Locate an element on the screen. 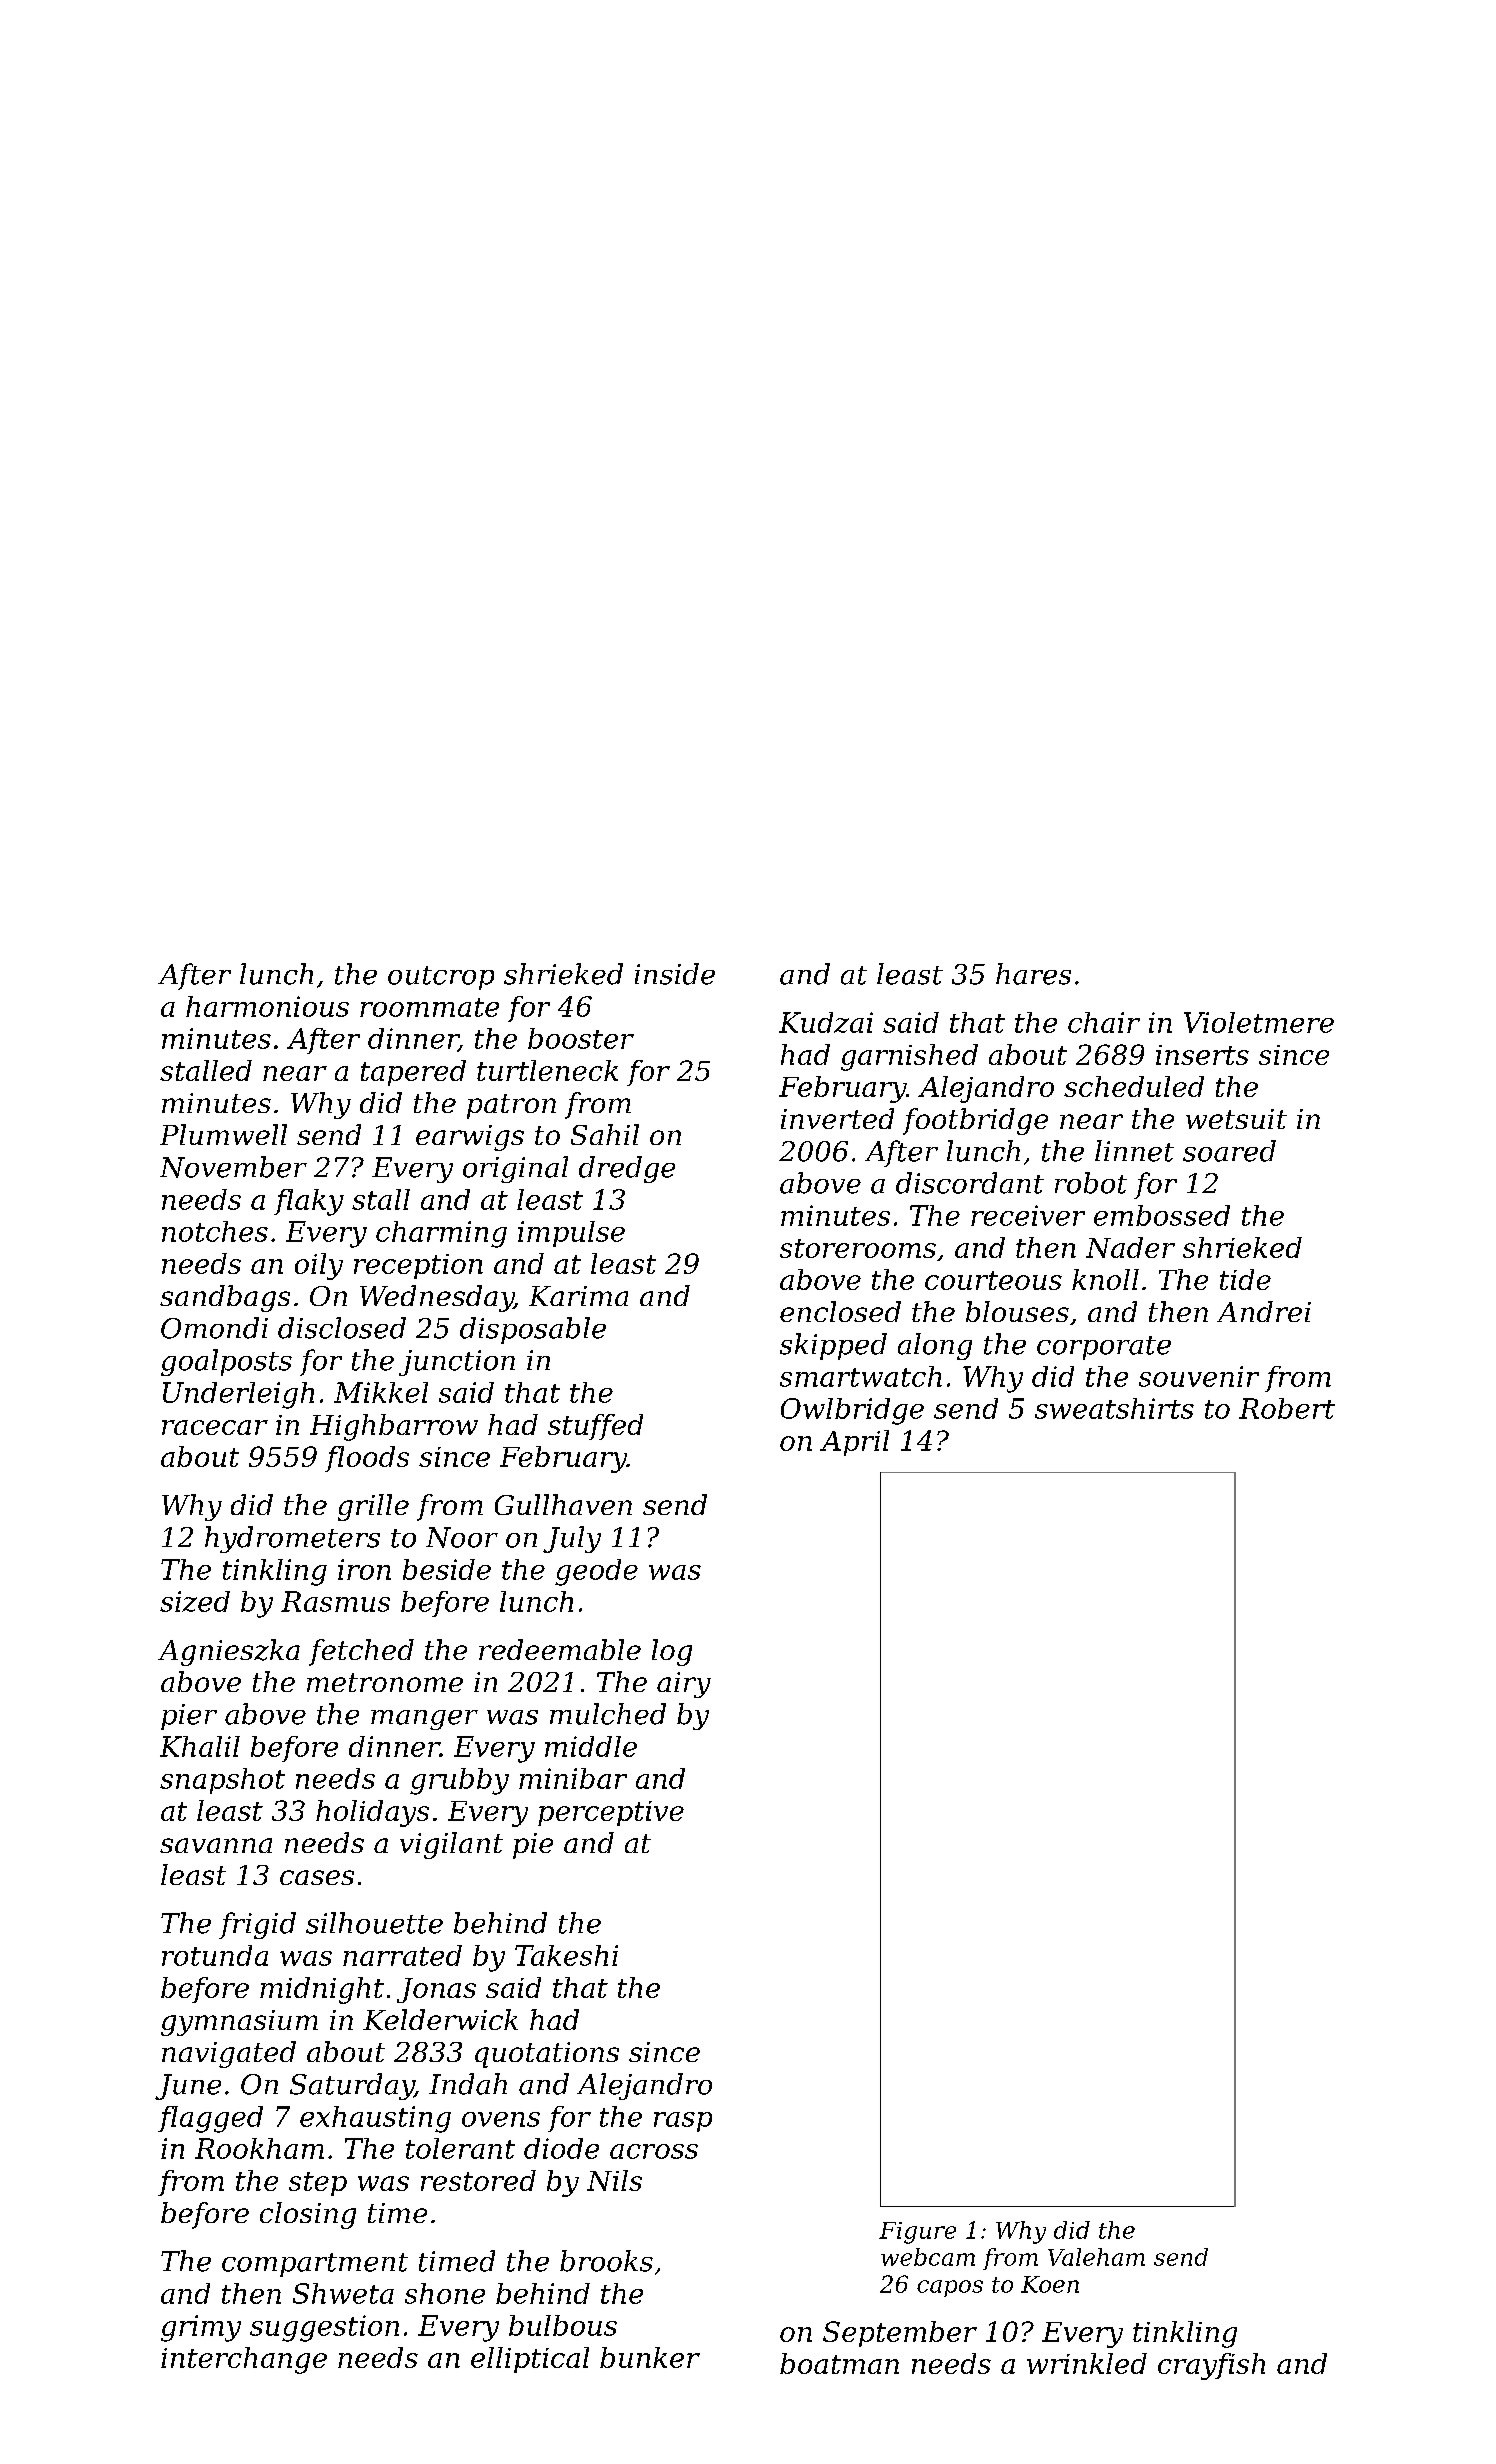 This screenshot has width=1496, height=2464. perceptive is located at coordinates (611, 1813).
